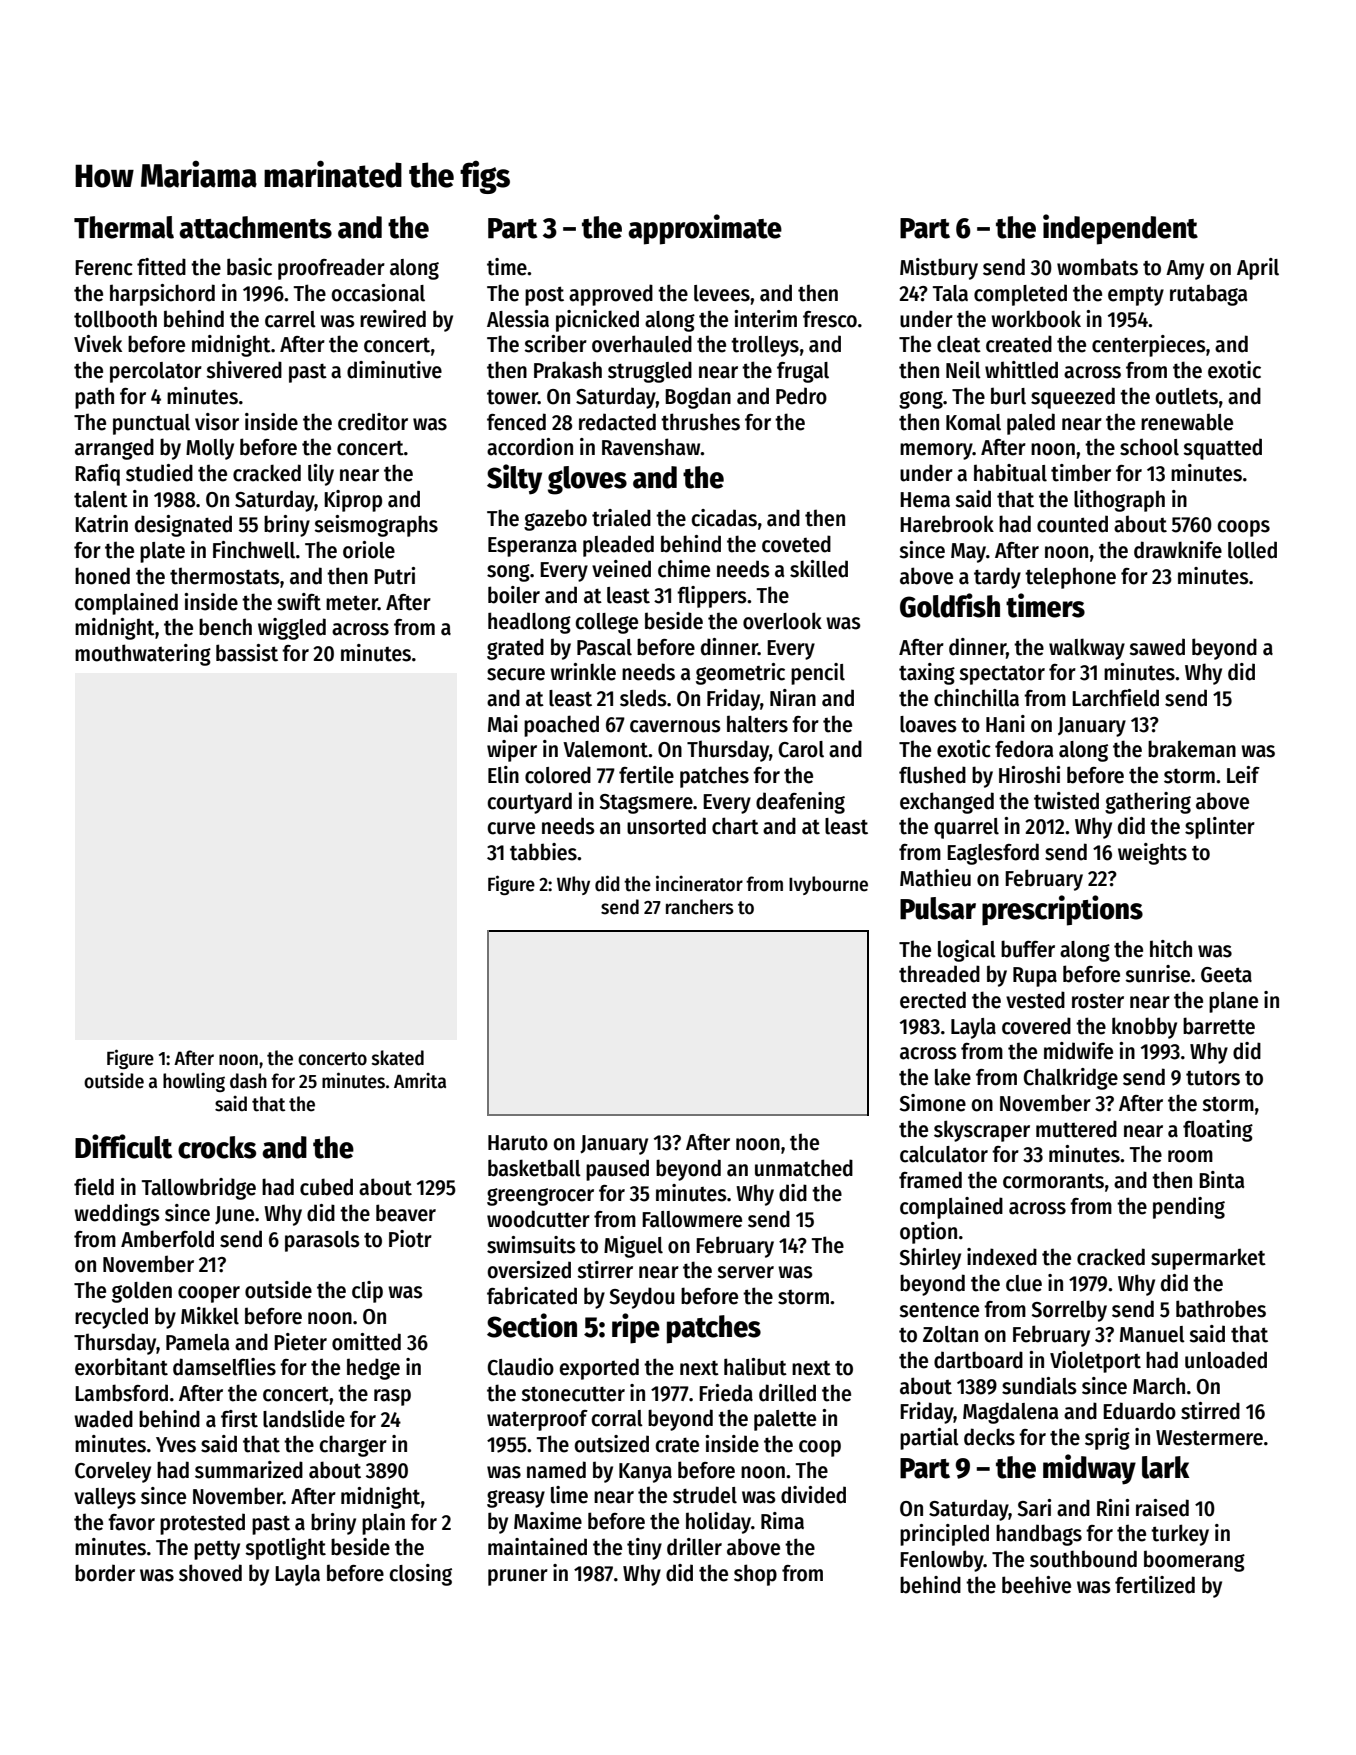 The height and width of the document is (1755, 1356). What do you see at coordinates (255, 227) in the document?
I see `attachments` at bounding box center [255, 227].
